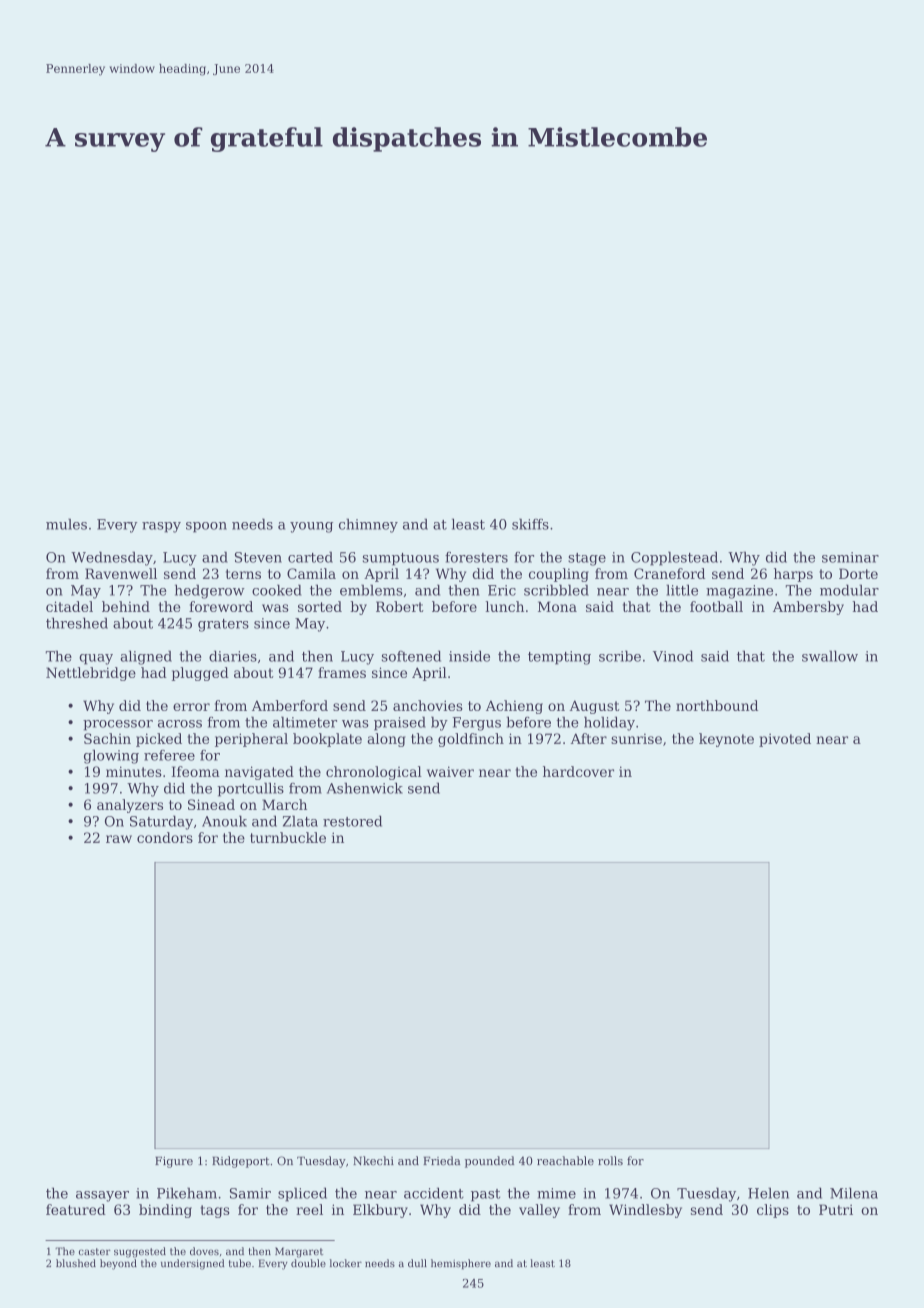  I want to click on assayer, so click(102, 1196).
